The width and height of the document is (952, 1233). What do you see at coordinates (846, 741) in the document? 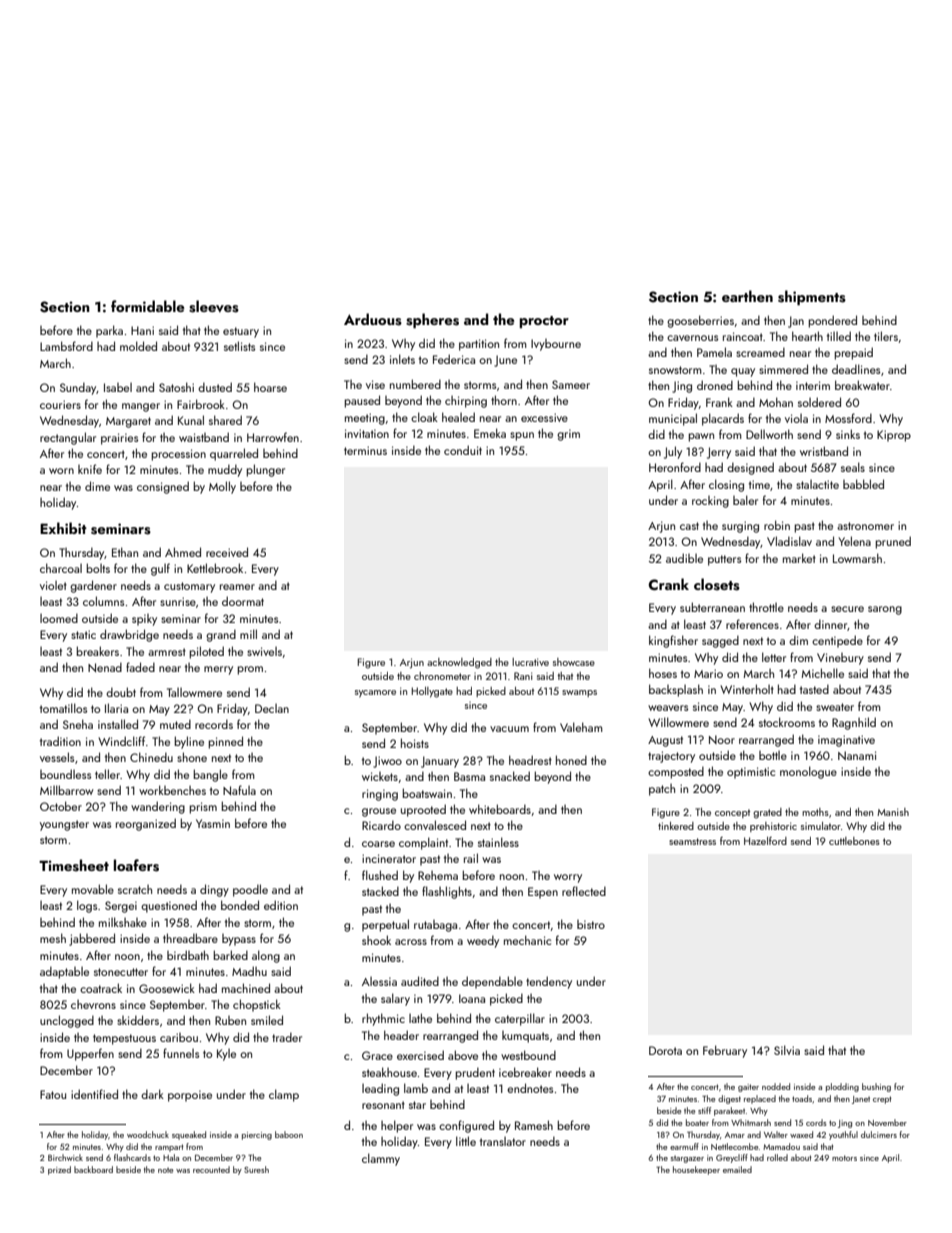
I see `imaginative` at bounding box center [846, 741].
